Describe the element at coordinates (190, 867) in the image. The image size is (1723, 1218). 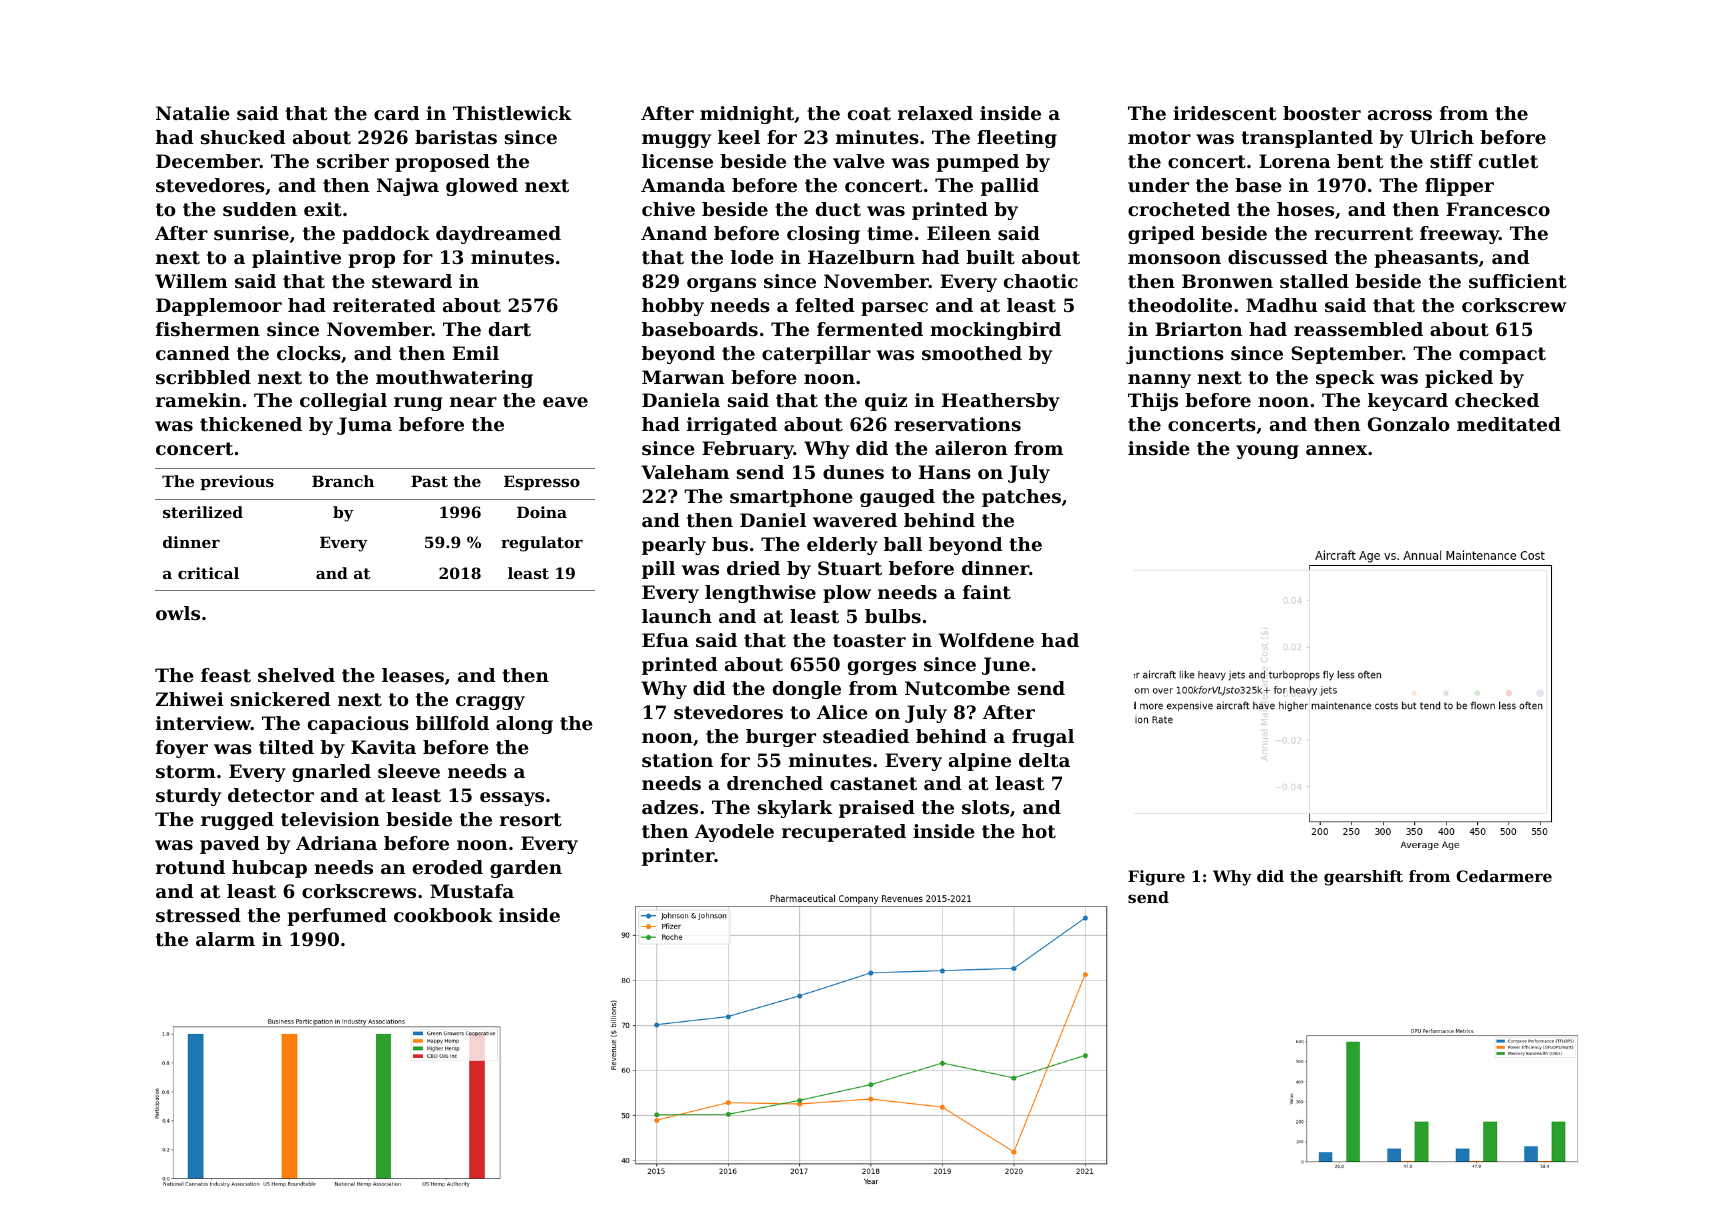
I see `rotund` at that location.
